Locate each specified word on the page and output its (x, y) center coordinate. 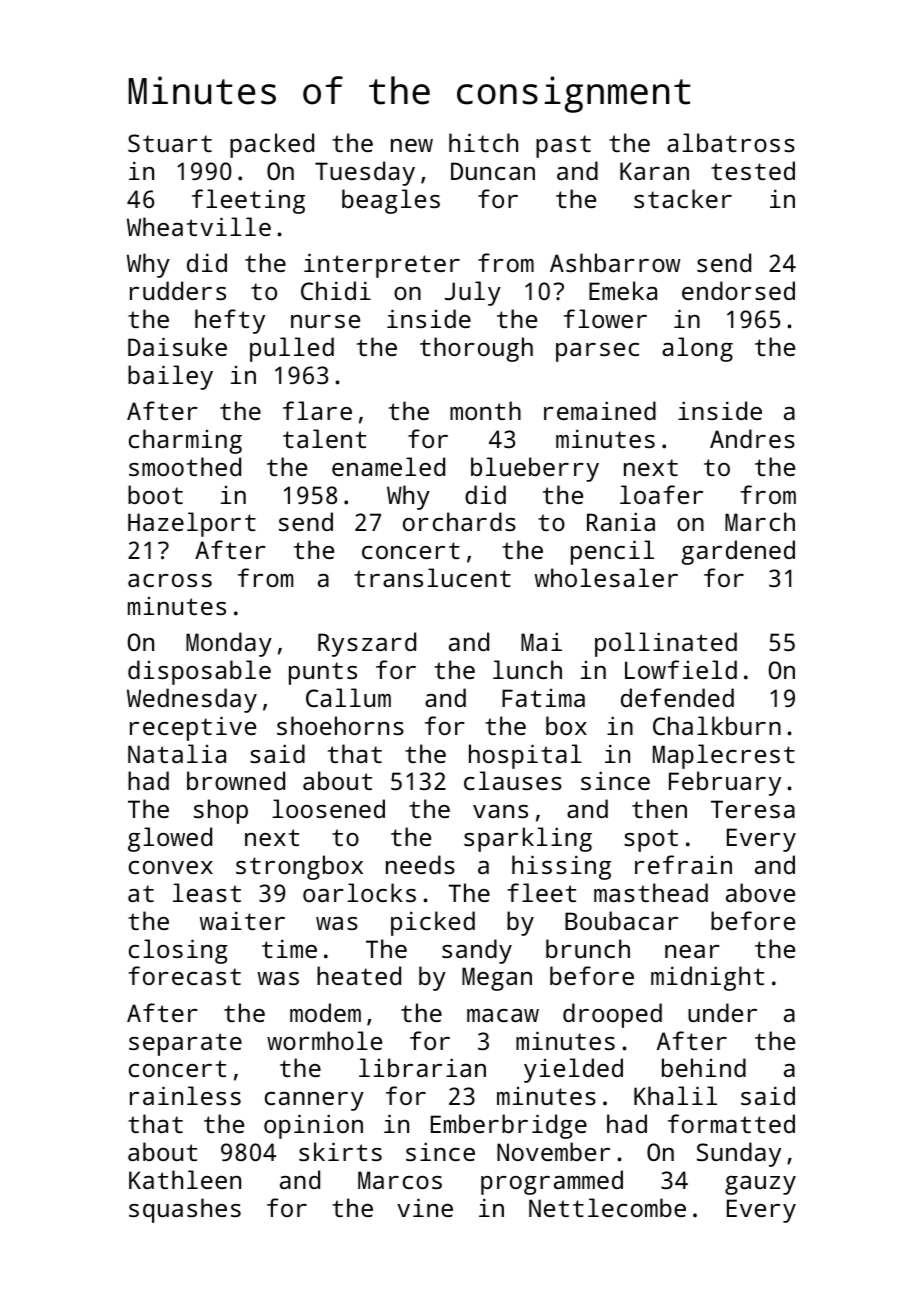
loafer (661, 494)
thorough (476, 349)
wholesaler (606, 577)
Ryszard (367, 644)
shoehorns (340, 725)
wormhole (324, 1040)
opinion (313, 1126)
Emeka (623, 290)
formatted (731, 1123)
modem (325, 1012)
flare (317, 410)
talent (324, 438)
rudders (178, 290)
